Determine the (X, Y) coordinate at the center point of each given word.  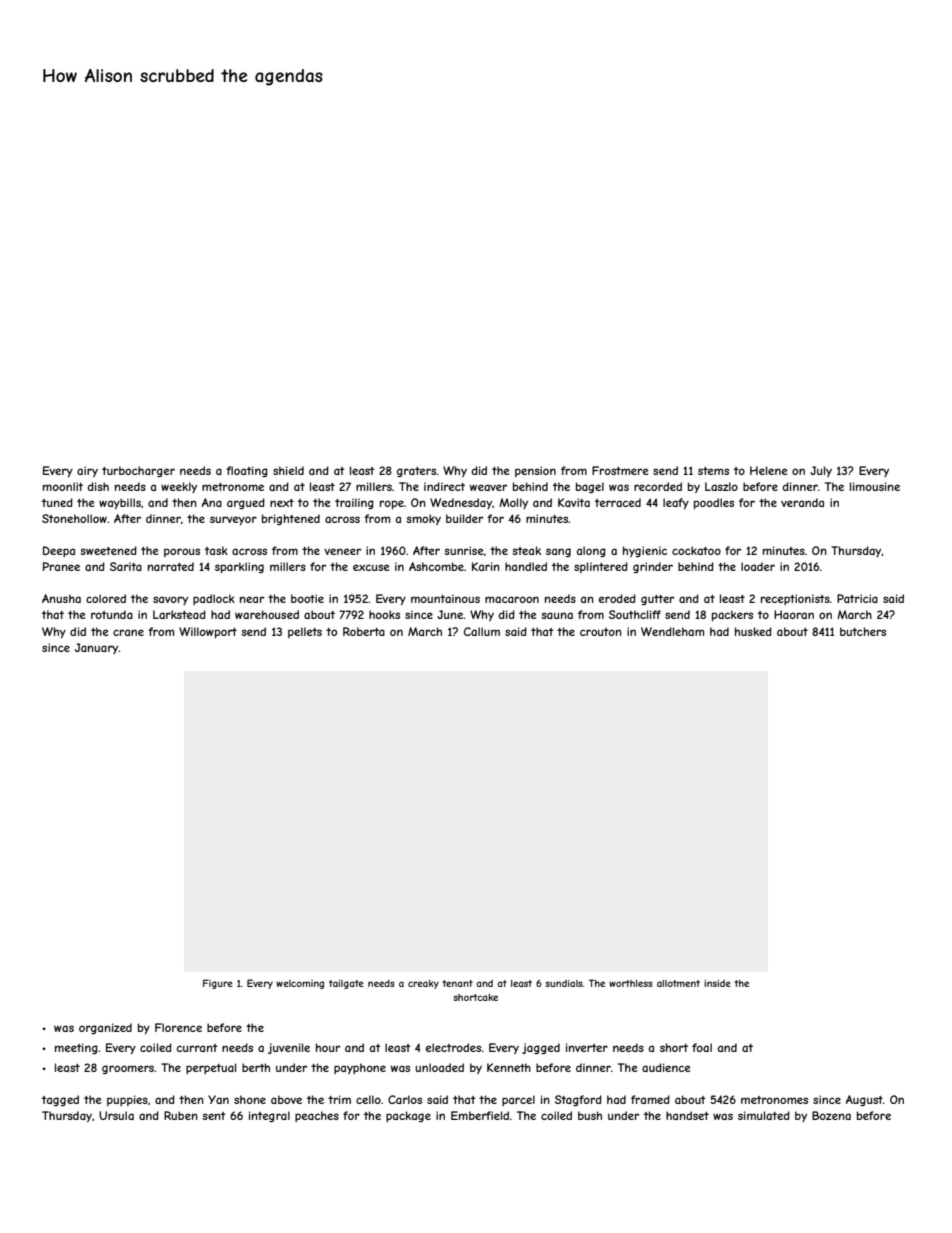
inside (717, 983)
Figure (217, 984)
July (821, 471)
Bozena (831, 1115)
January (97, 648)
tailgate (346, 984)
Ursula (116, 1115)
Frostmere (620, 470)
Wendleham (672, 631)
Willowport (208, 632)
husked (753, 631)
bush (590, 1115)
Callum (482, 631)
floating (247, 471)
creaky (423, 984)
